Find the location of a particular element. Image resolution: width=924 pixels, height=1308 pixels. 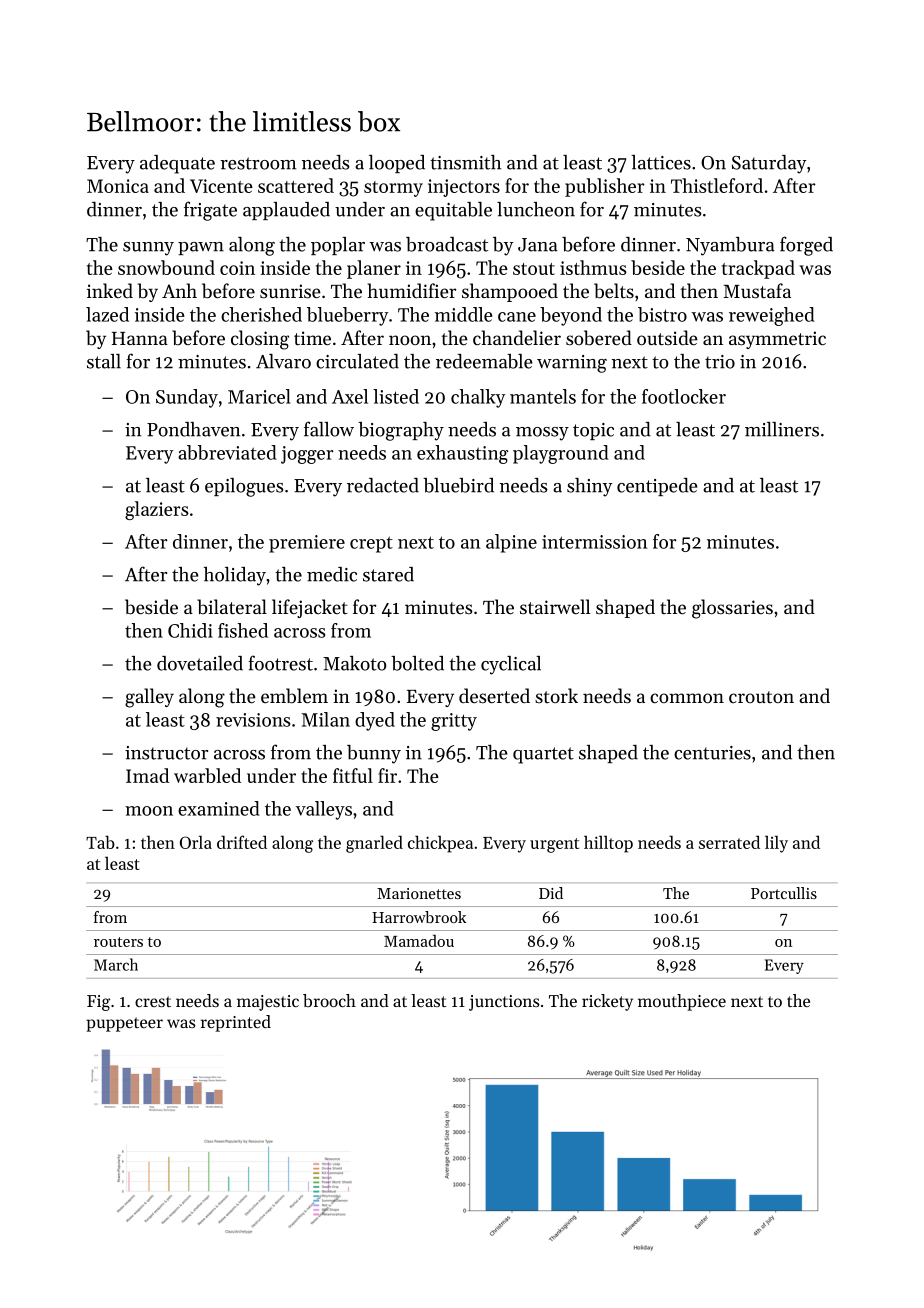

milliners is located at coordinates (782, 429).
